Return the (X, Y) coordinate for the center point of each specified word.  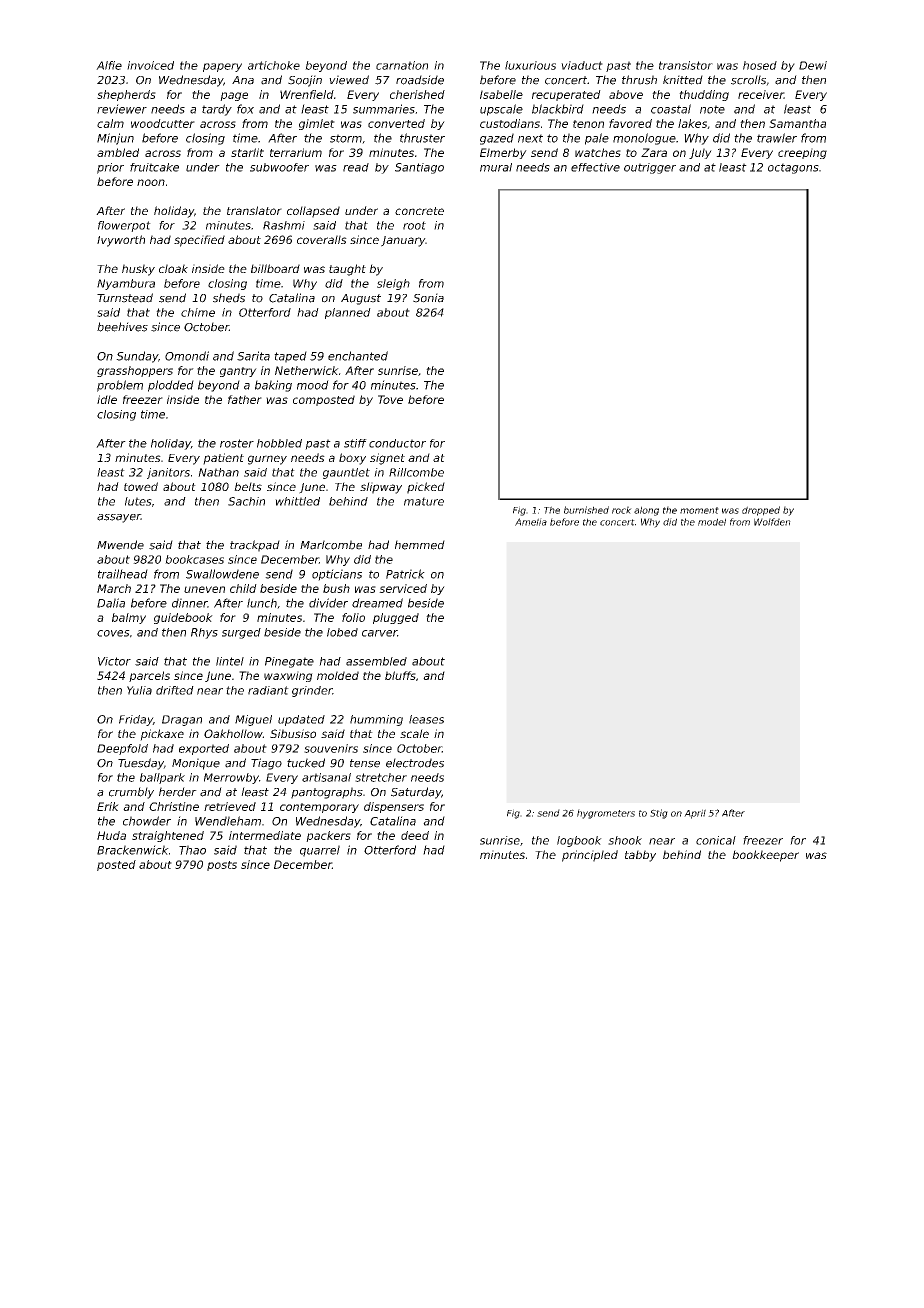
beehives (122, 327)
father (245, 399)
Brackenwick (133, 850)
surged (241, 633)
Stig (659, 814)
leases (426, 719)
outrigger (650, 168)
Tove (390, 399)
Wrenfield (307, 94)
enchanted (358, 356)
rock (622, 510)
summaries (384, 109)
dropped (761, 511)
